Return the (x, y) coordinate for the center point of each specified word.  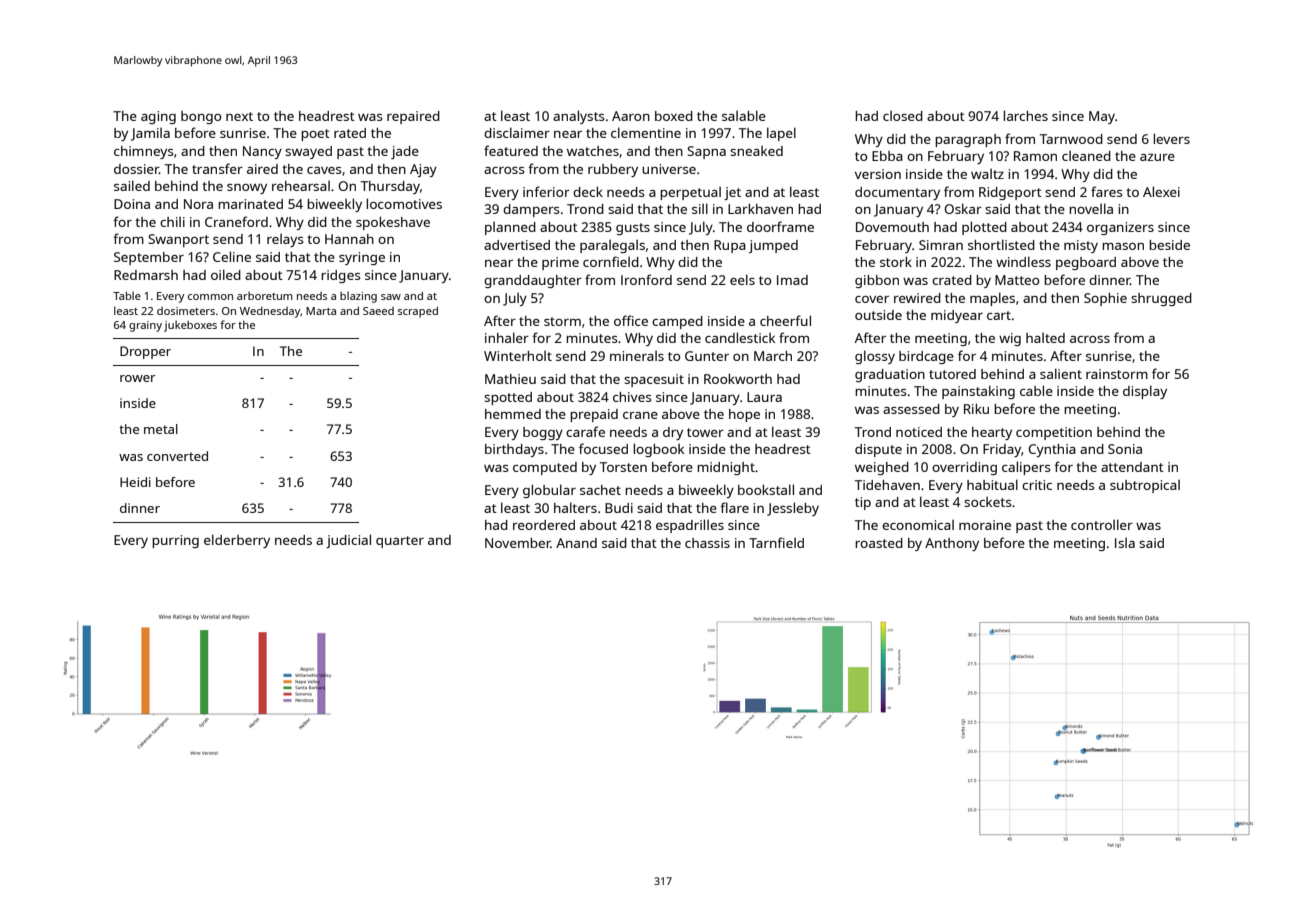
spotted (508, 398)
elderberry (237, 541)
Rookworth (738, 378)
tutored (952, 374)
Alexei (1161, 191)
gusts (633, 229)
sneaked (756, 151)
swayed (308, 152)
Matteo (1017, 280)
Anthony (952, 544)
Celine (232, 256)
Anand (576, 543)
